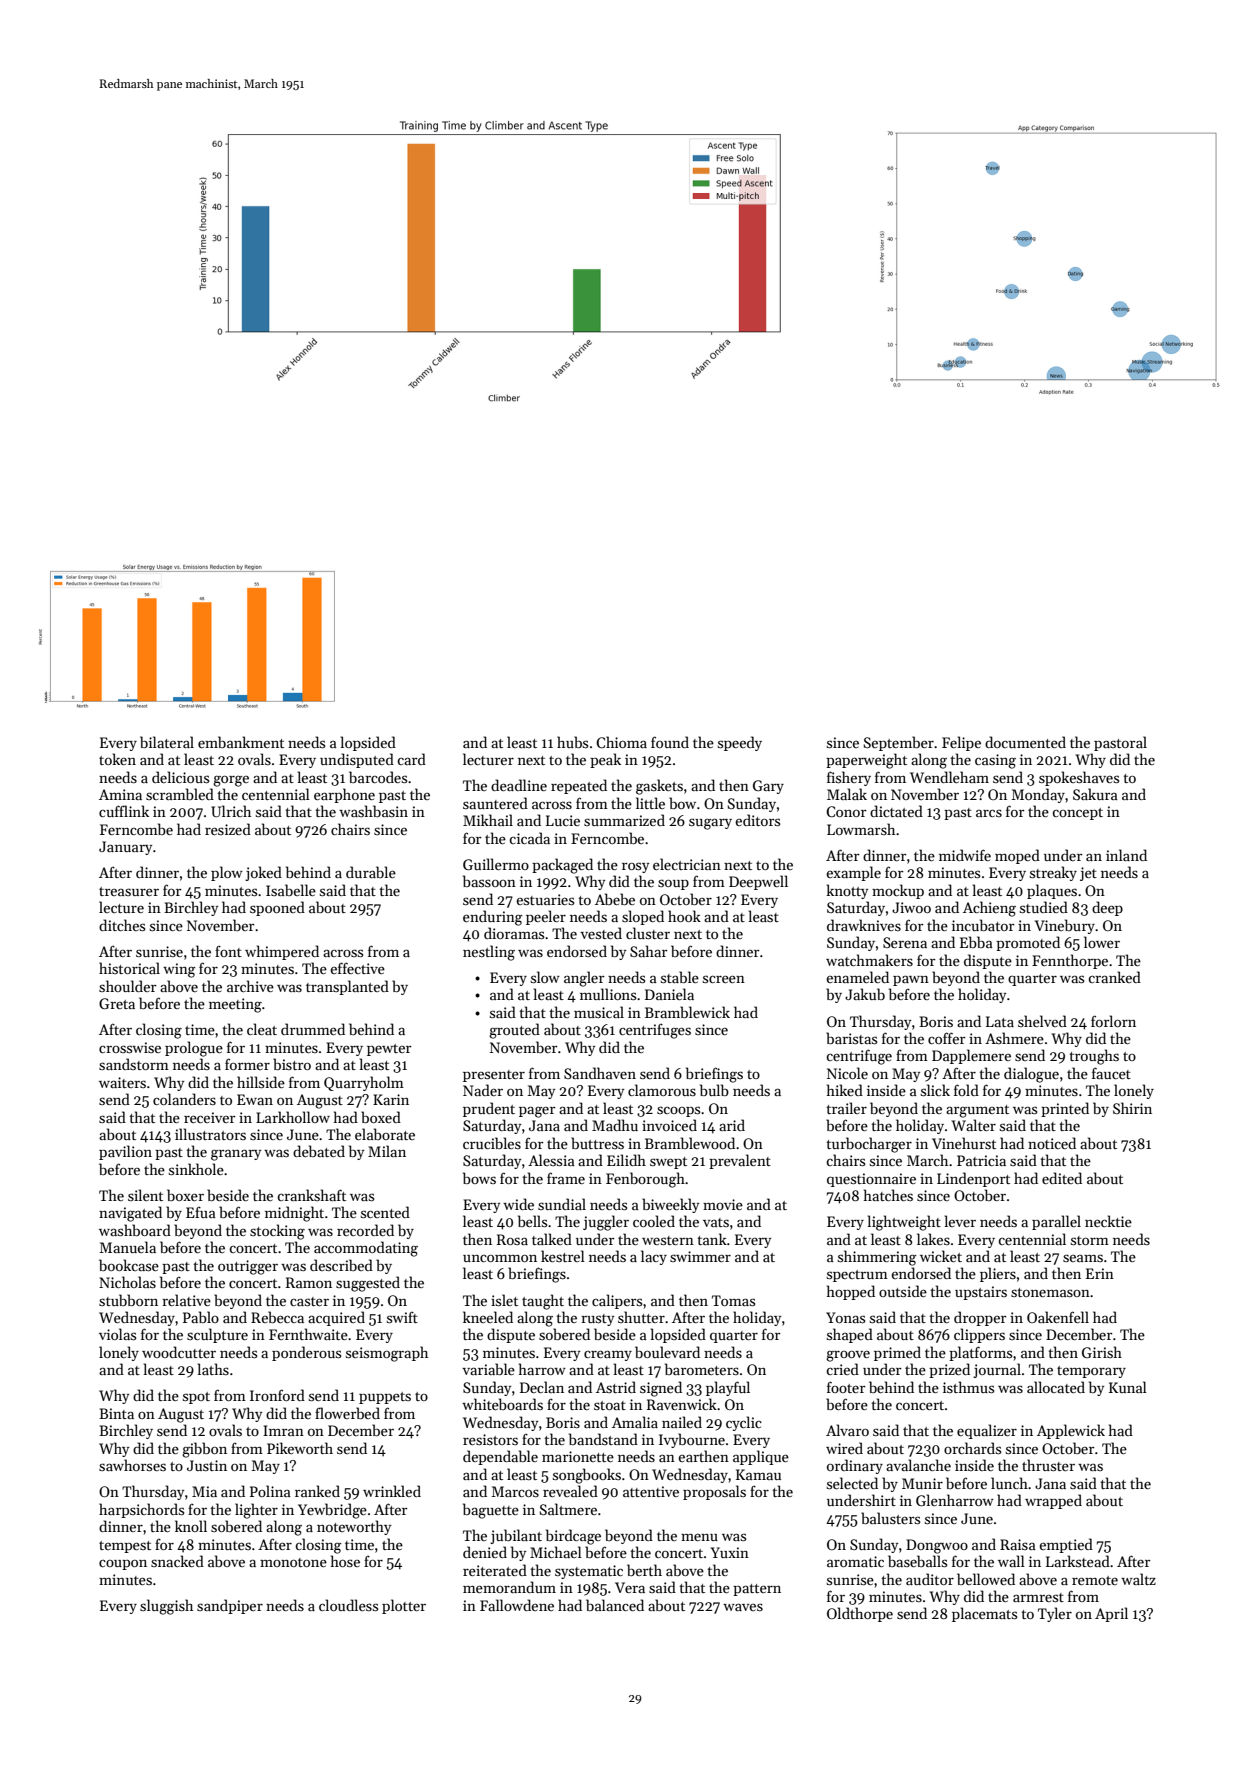 This document has height=1777, width=1257. I want to click on midwife, so click(965, 855).
